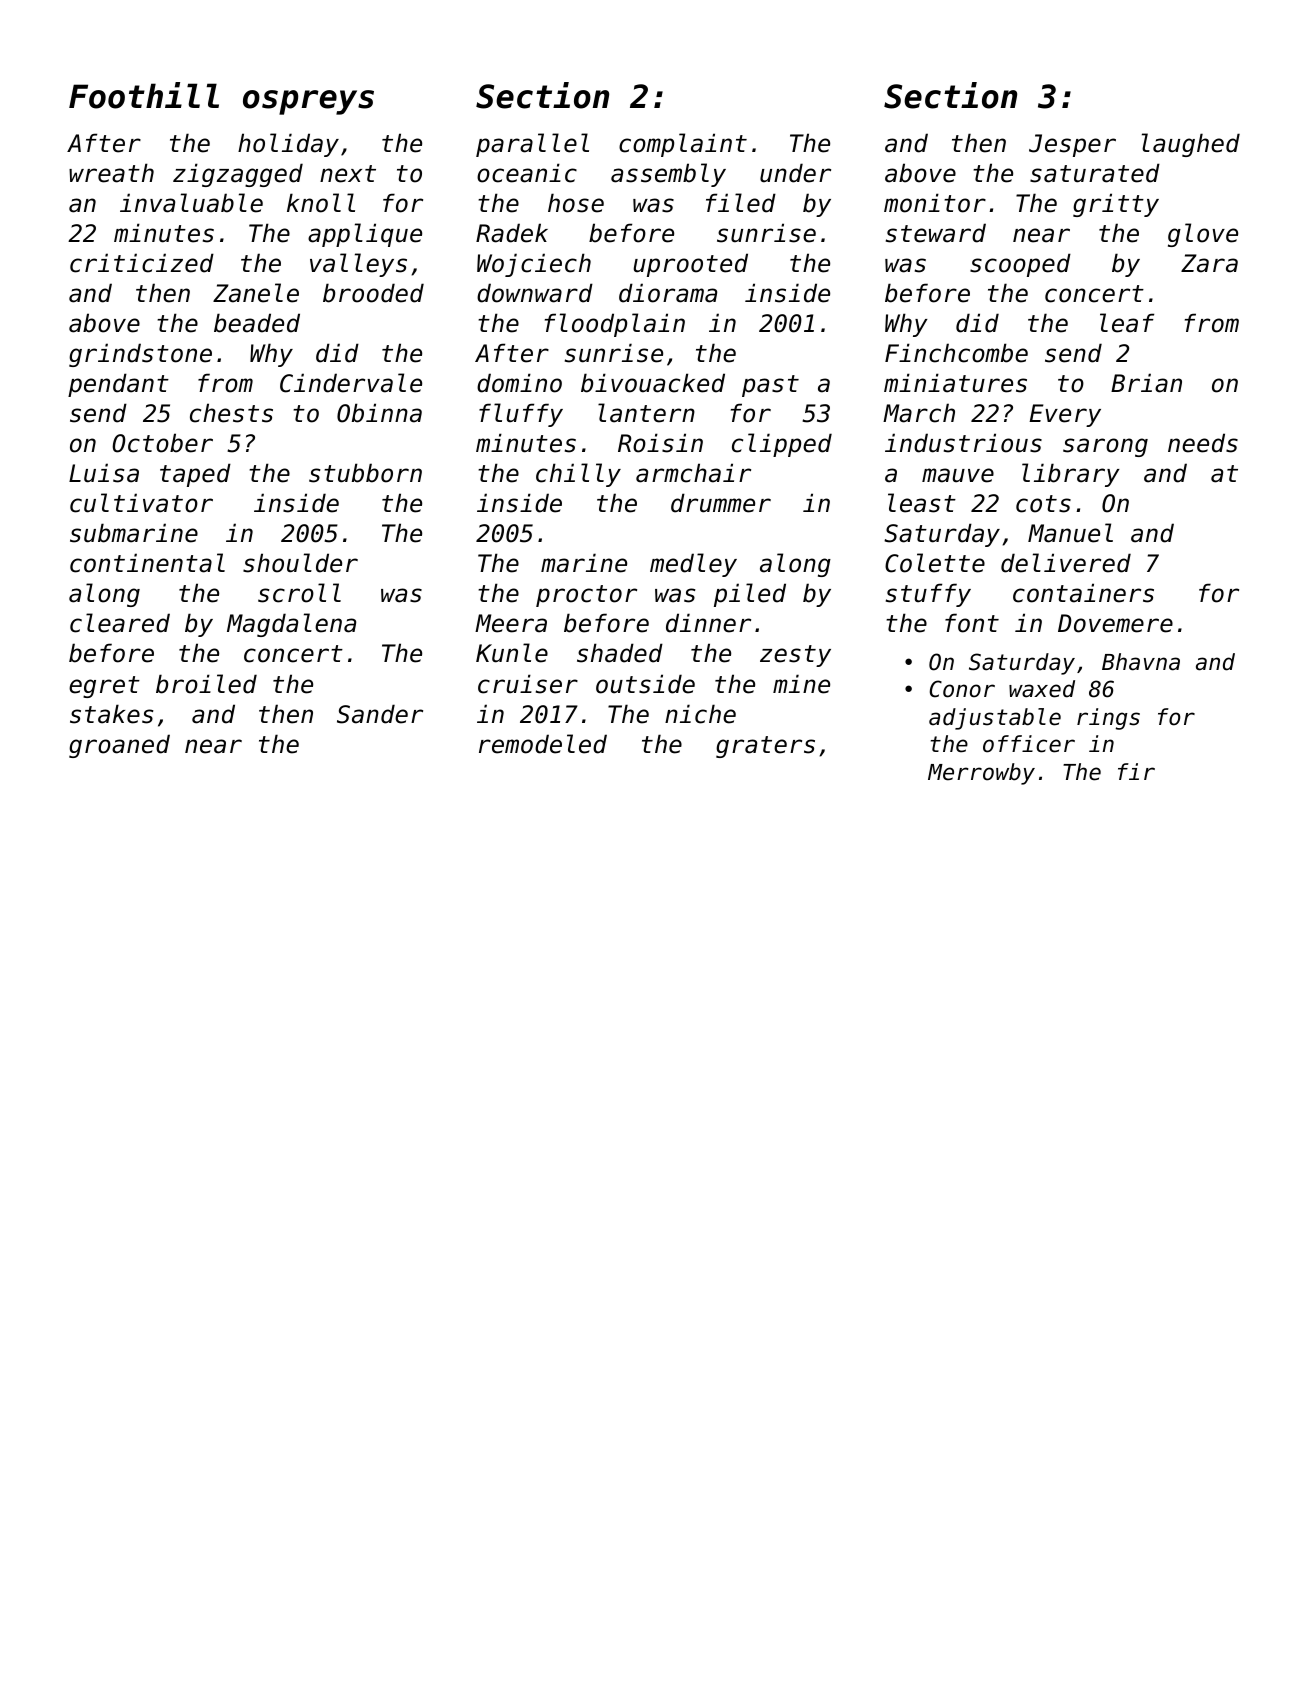 This document has height=1692, width=1308. Describe the element at coordinates (365, 473) in the document. I see `stubborn` at that location.
